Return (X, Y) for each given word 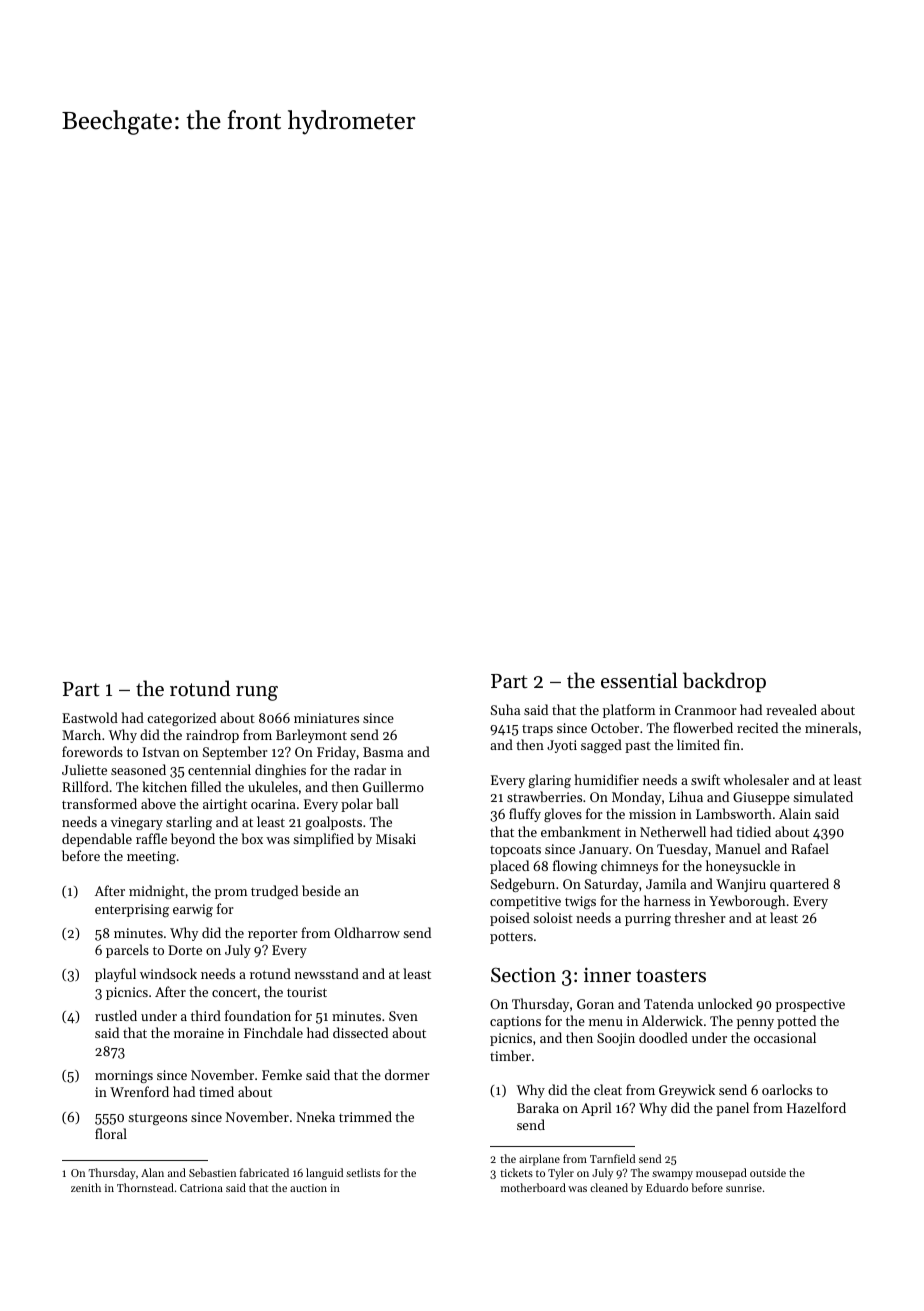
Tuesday (682, 850)
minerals (831, 727)
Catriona (201, 1188)
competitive (525, 902)
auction (308, 1188)
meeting (151, 857)
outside (768, 1172)
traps (537, 730)
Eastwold (90, 717)
